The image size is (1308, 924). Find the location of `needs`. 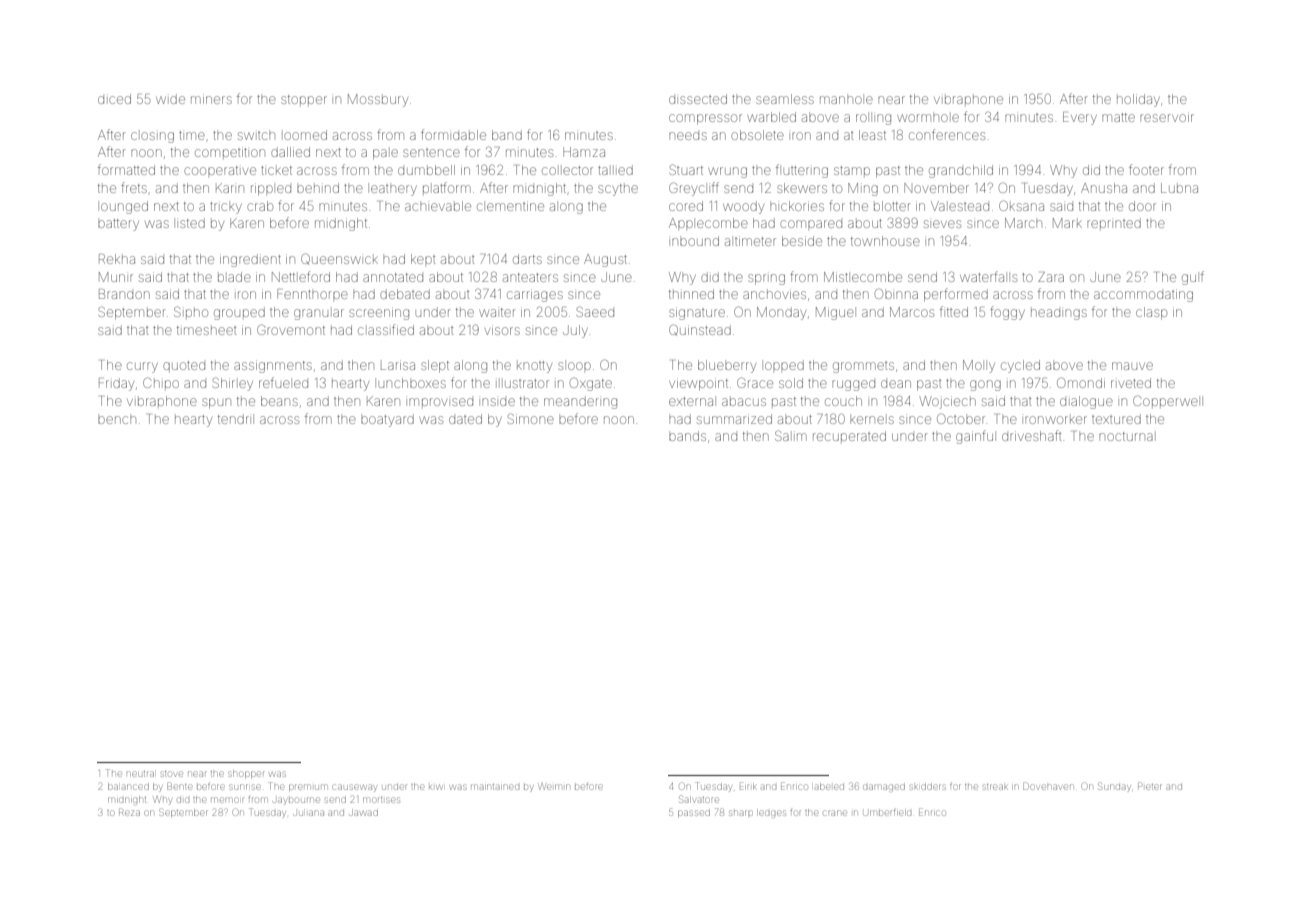

needs is located at coordinates (688, 136).
